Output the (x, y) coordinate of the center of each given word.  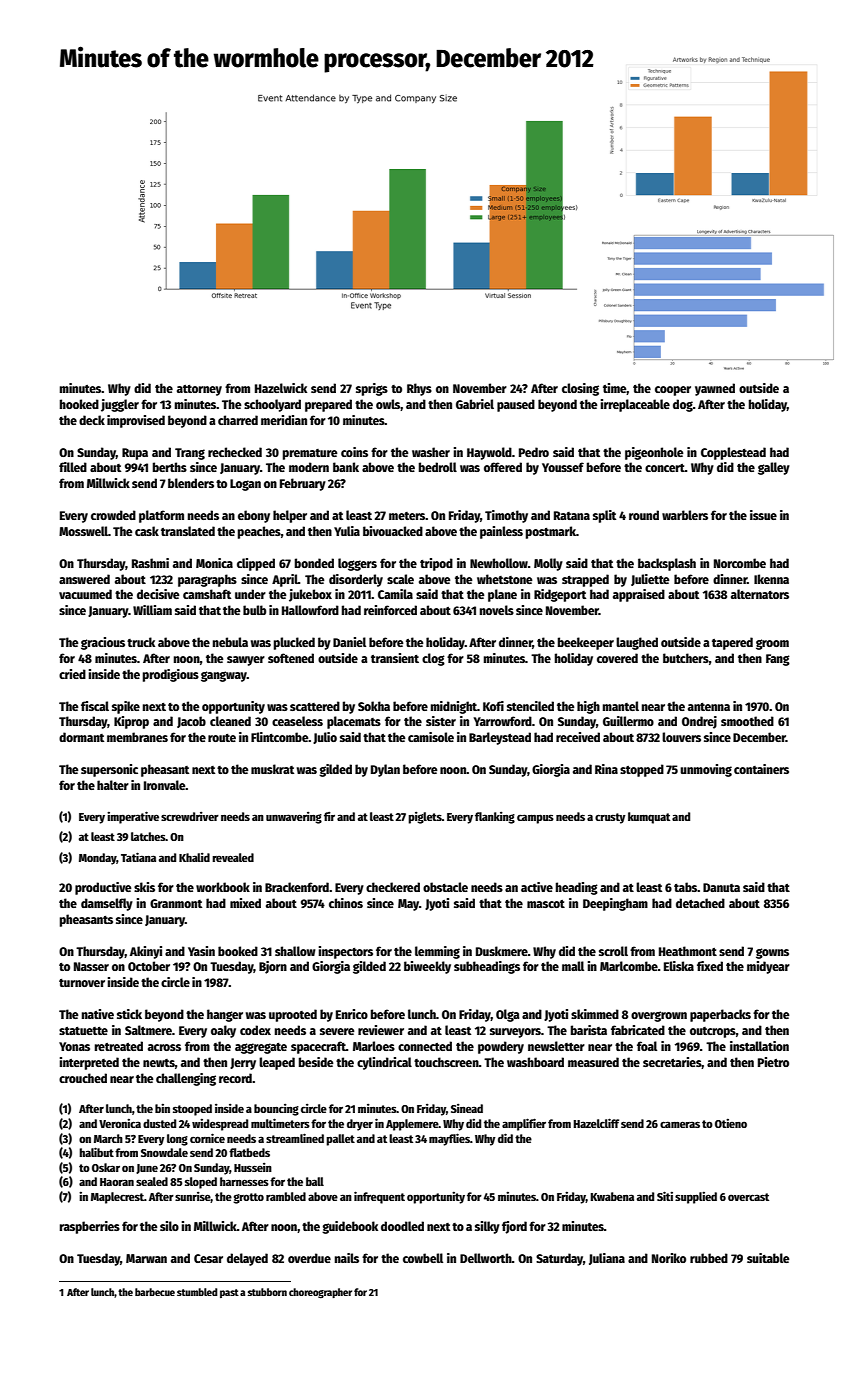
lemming (437, 952)
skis (144, 887)
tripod (436, 564)
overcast (748, 1197)
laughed (637, 643)
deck (92, 420)
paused (516, 405)
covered (617, 658)
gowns (772, 953)
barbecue (155, 1292)
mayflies (449, 1139)
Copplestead (733, 453)
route (222, 738)
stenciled (530, 706)
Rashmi (150, 563)
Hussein (253, 1167)
